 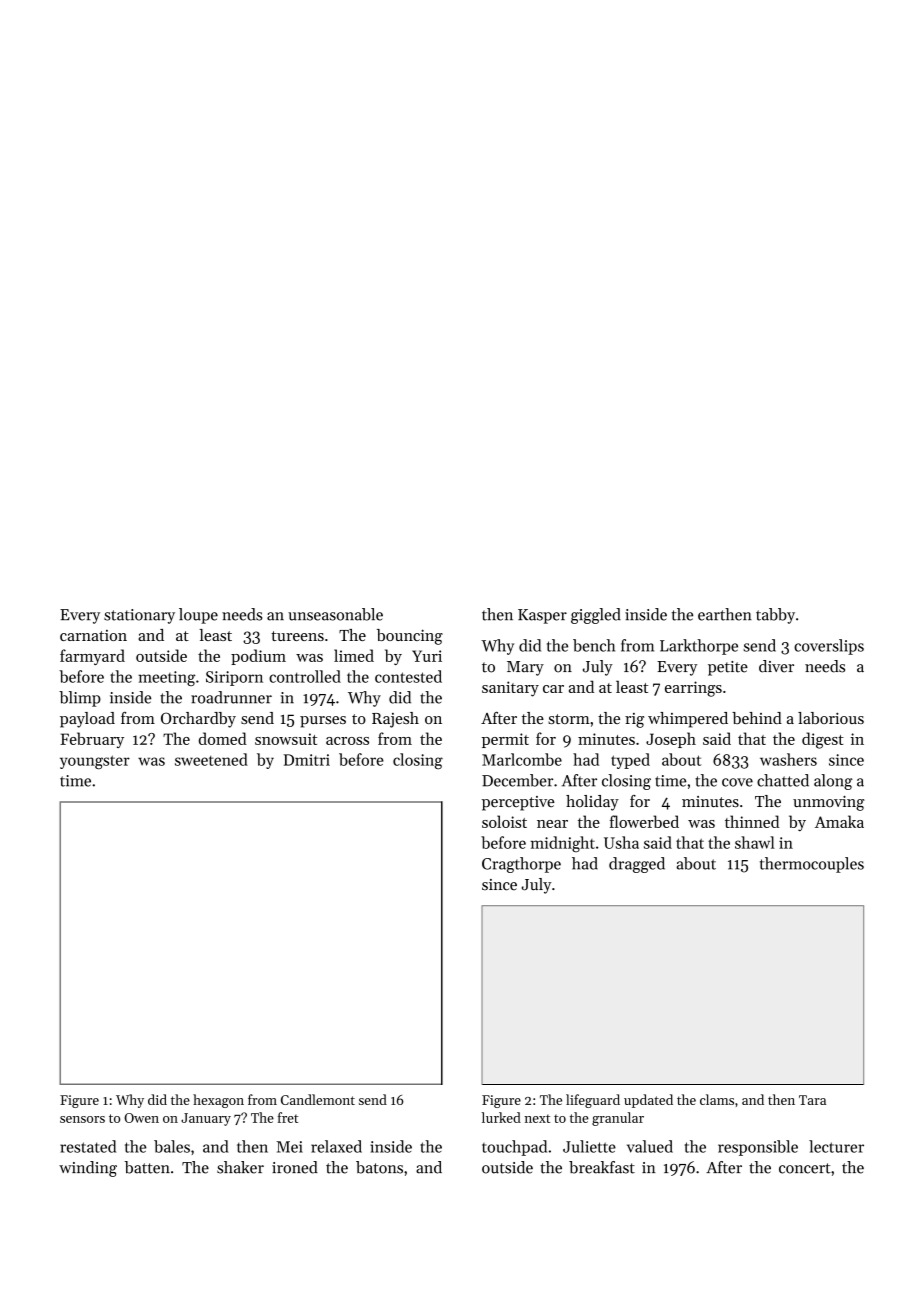 What do you see at coordinates (518, 803) in the screenshot?
I see `perceptive` at bounding box center [518, 803].
